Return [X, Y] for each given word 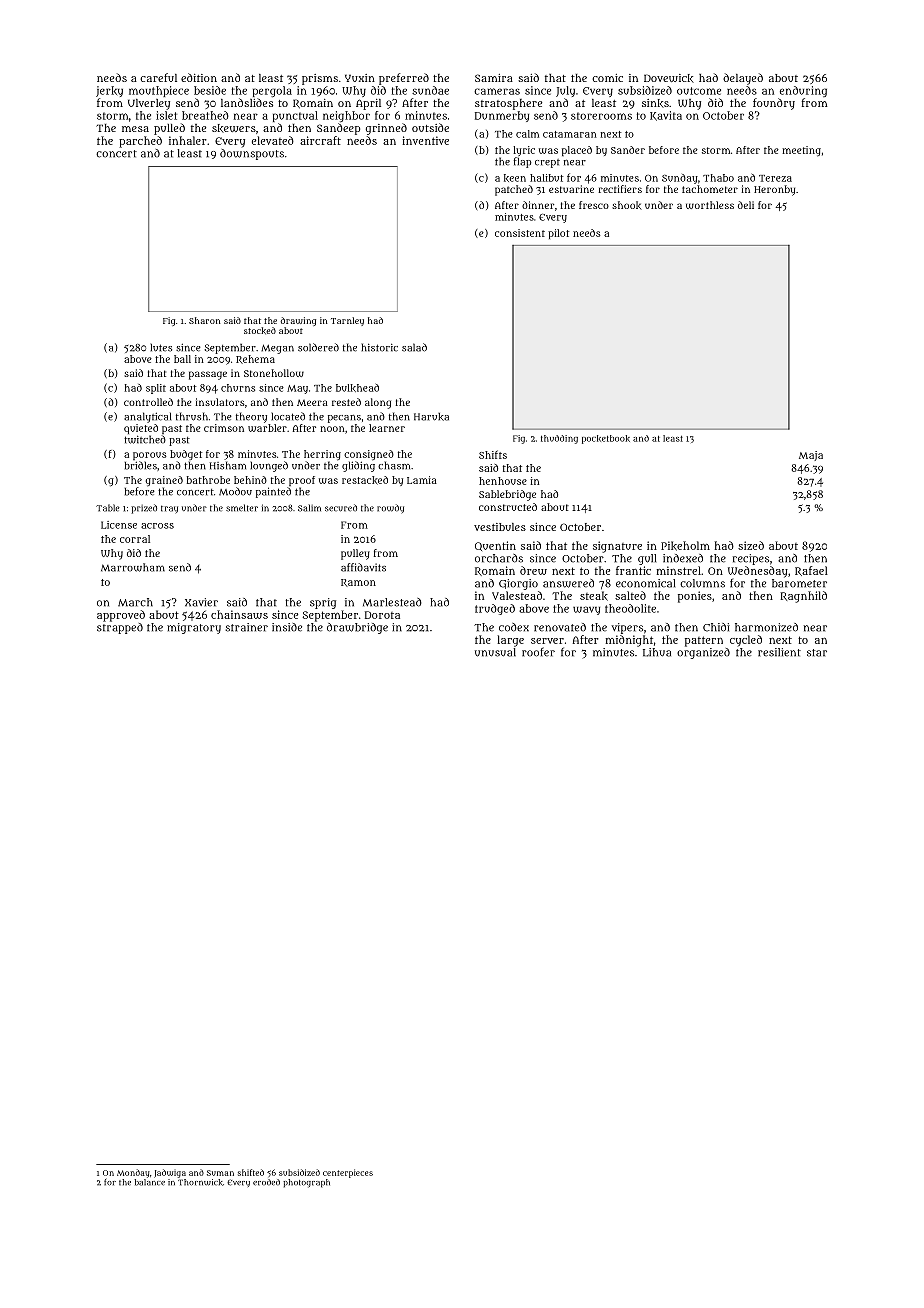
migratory [194, 628]
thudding [559, 439]
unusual [495, 652]
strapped [120, 628]
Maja [811, 456]
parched [140, 142]
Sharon [205, 320]
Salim [309, 508]
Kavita [666, 116]
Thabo [718, 178]
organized [703, 653]
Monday [133, 1173]
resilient [779, 652]
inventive [425, 140]
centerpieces [348, 1173]
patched [514, 190]
